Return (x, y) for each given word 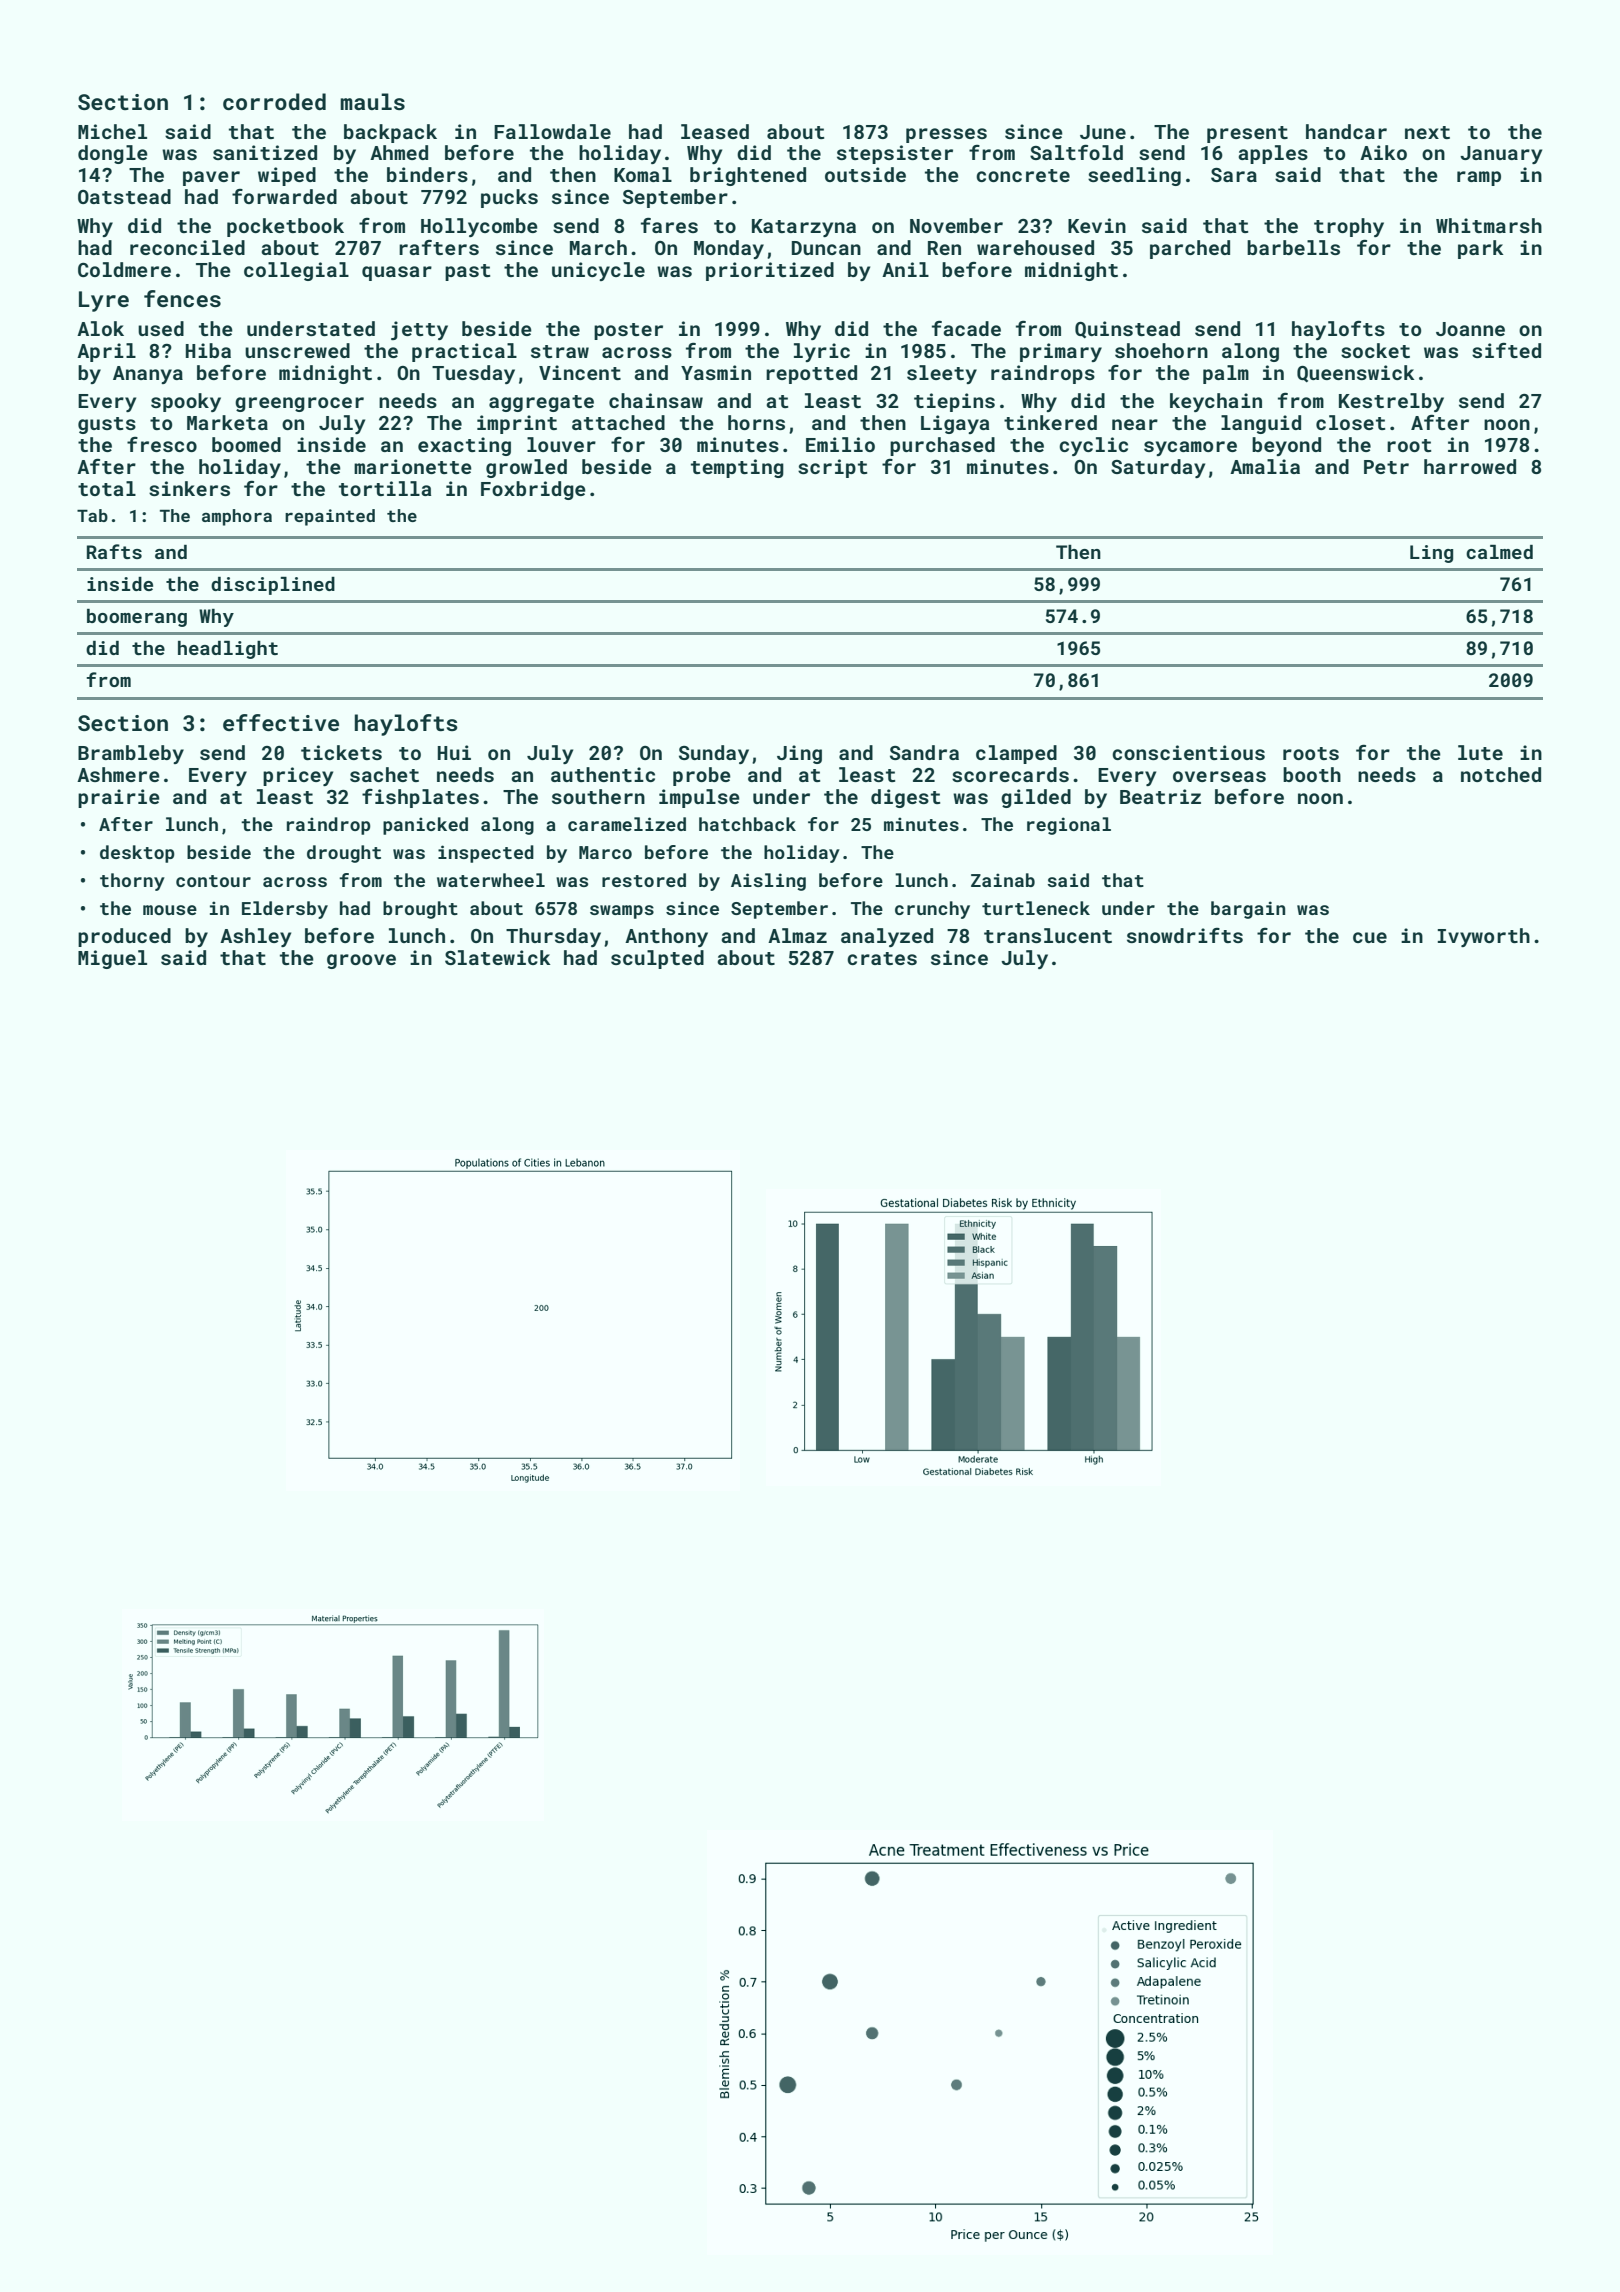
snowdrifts (1185, 935)
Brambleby (131, 754)
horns (756, 422)
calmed (1499, 552)
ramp (1479, 178)
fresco (162, 444)
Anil (905, 269)
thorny (132, 882)
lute (1480, 752)
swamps (622, 912)
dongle (113, 154)
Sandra (924, 752)
